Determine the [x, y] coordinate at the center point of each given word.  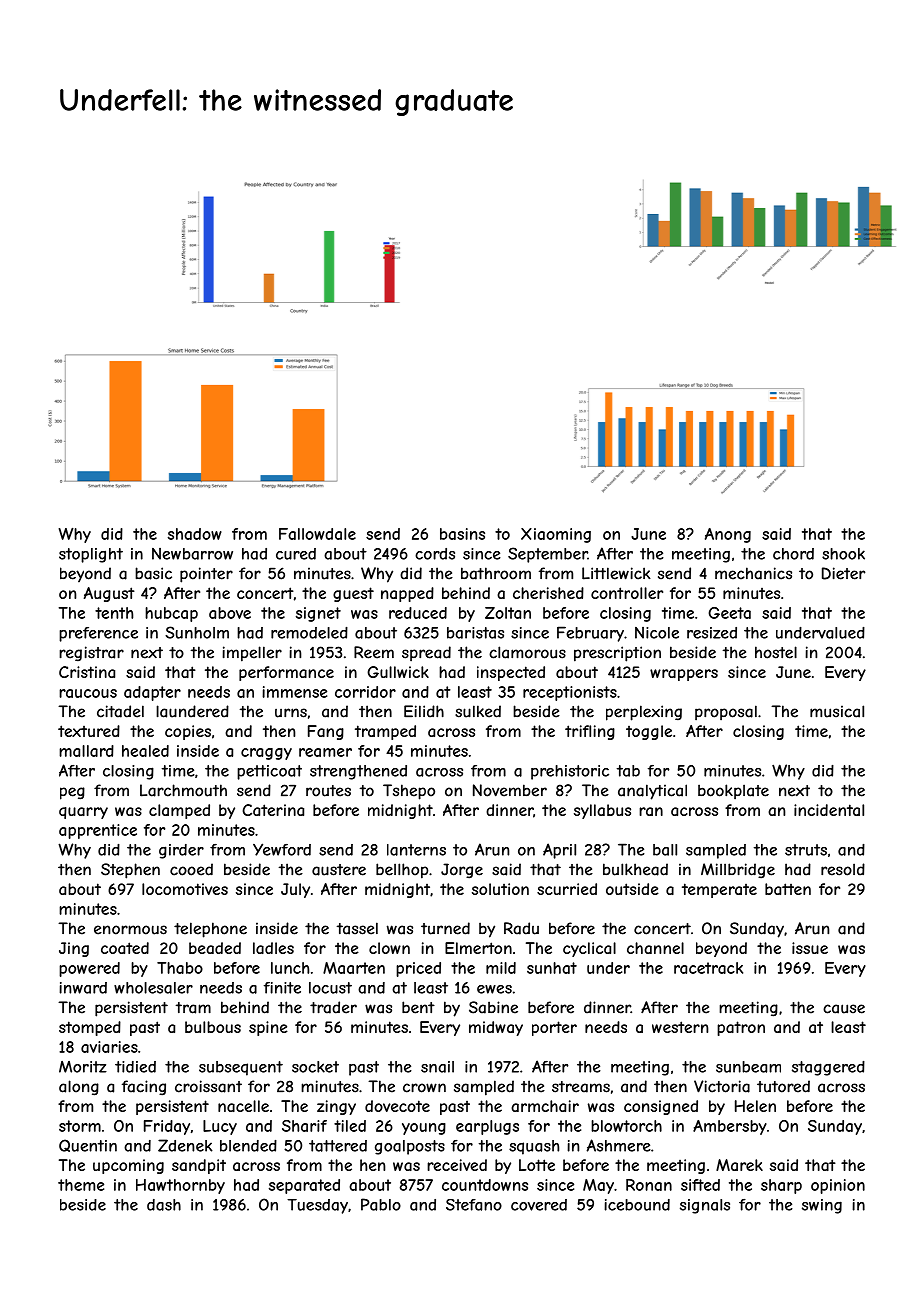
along [79, 1088]
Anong [728, 535]
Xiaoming [556, 535]
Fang [326, 732]
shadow [195, 534]
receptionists [570, 693]
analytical [652, 792]
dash [164, 1205]
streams [581, 1087]
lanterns [416, 850]
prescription [617, 654]
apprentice [98, 831]
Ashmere [619, 1145]
